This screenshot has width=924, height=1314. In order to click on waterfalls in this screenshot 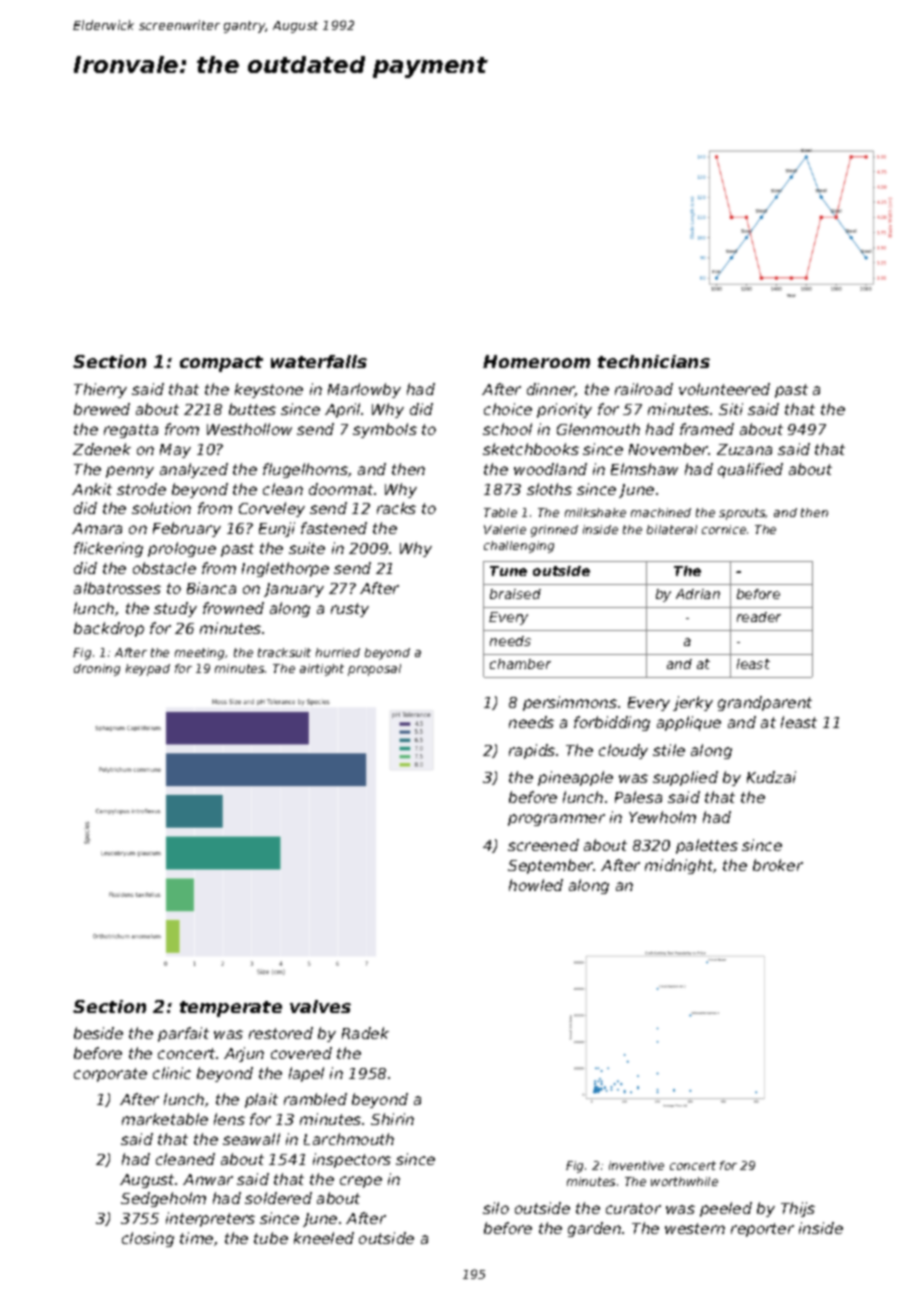, I will do `click(319, 361)`.
